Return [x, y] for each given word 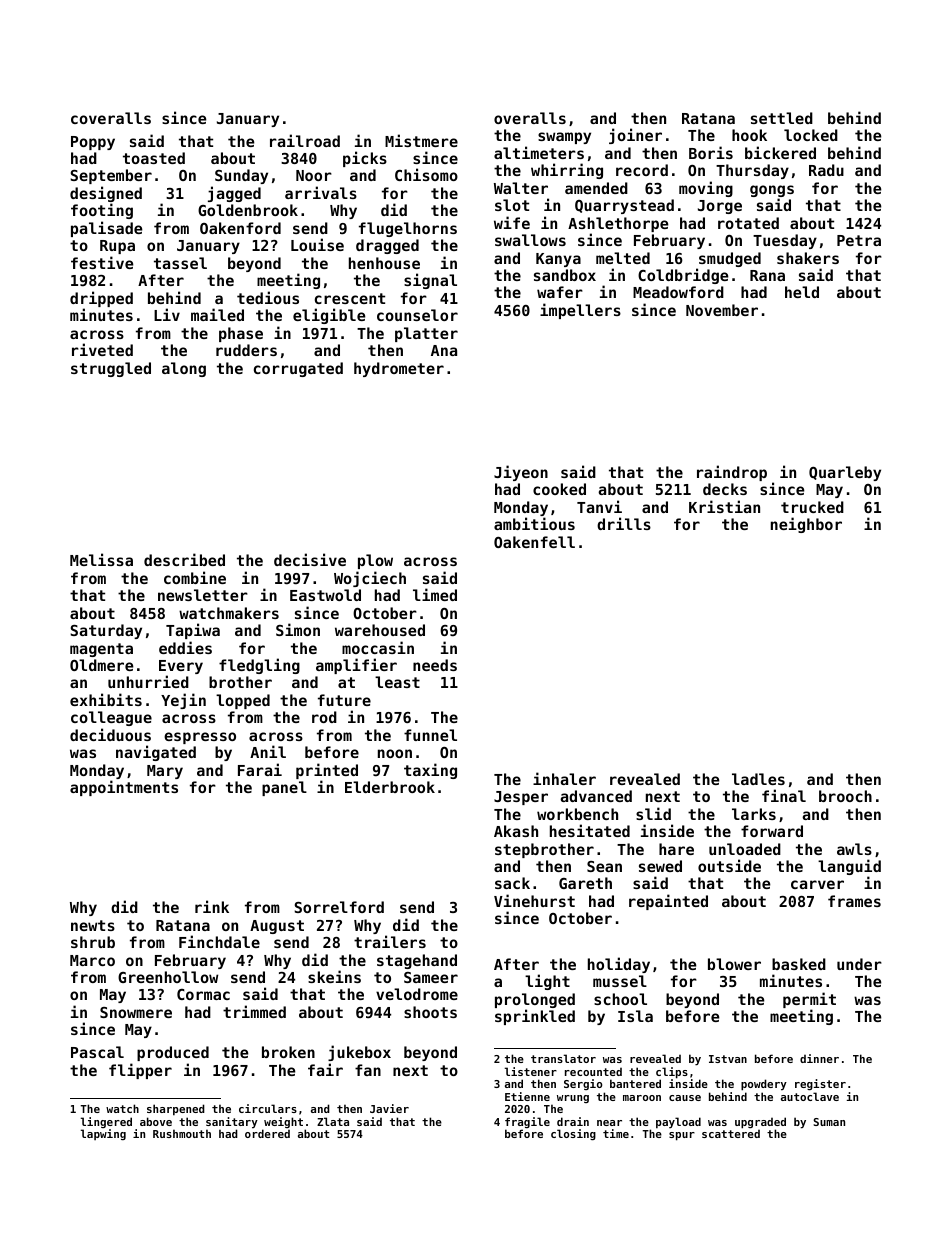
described [184, 559]
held [802, 292]
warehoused [380, 630]
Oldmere [101, 665]
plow [375, 561]
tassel [180, 263]
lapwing [103, 1134]
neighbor [806, 525]
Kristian [724, 506]
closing [573, 1134]
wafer [560, 292]
